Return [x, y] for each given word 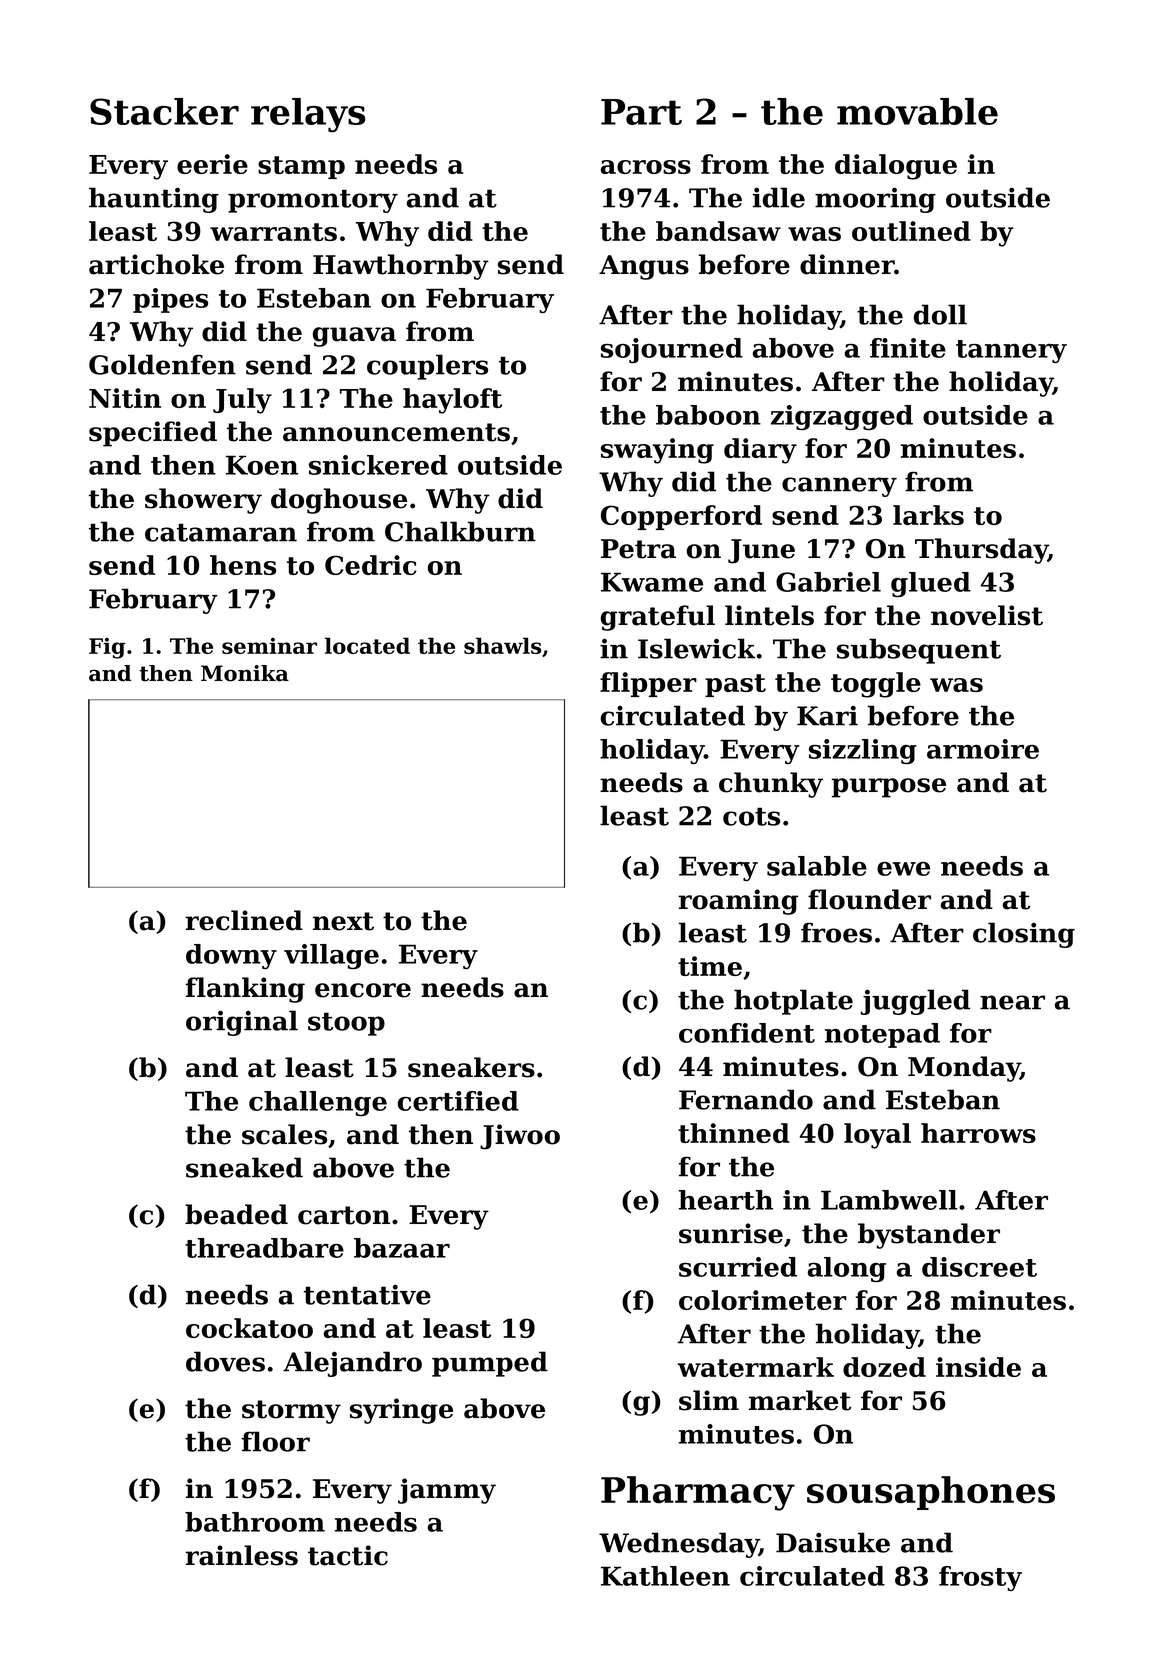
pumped [490, 1364]
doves [225, 1361]
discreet [979, 1267]
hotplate [793, 1002]
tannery [1011, 351]
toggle [876, 685]
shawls [503, 645]
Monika [245, 673]
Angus [644, 267]
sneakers [471, 1067]
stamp [301, 167]
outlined [911, 231]
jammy [447, 1491]
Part [641, 112]
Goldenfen [162, 364]
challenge [318, 1103]
